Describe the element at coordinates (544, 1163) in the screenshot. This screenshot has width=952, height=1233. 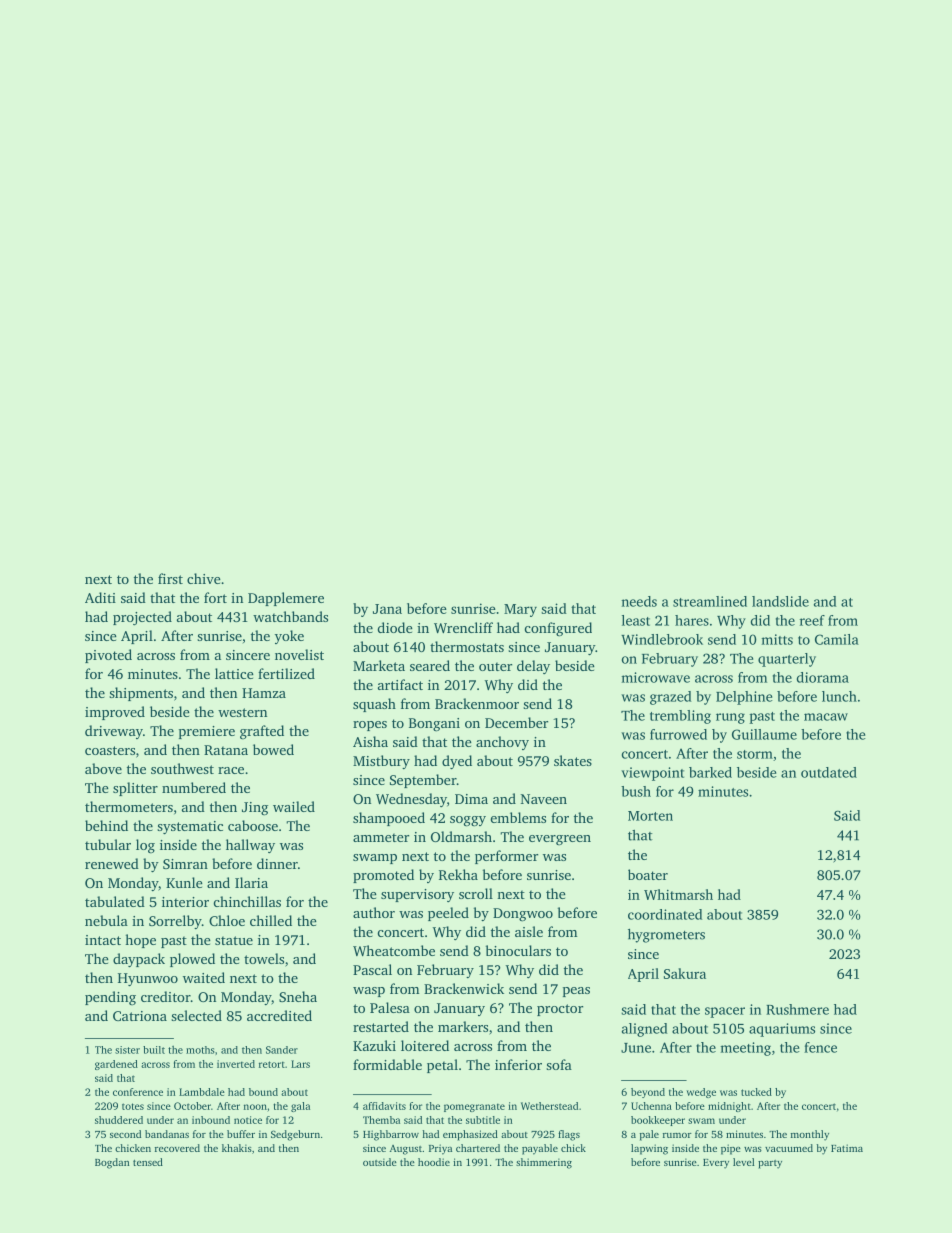
I see `shimmering` at that location.
